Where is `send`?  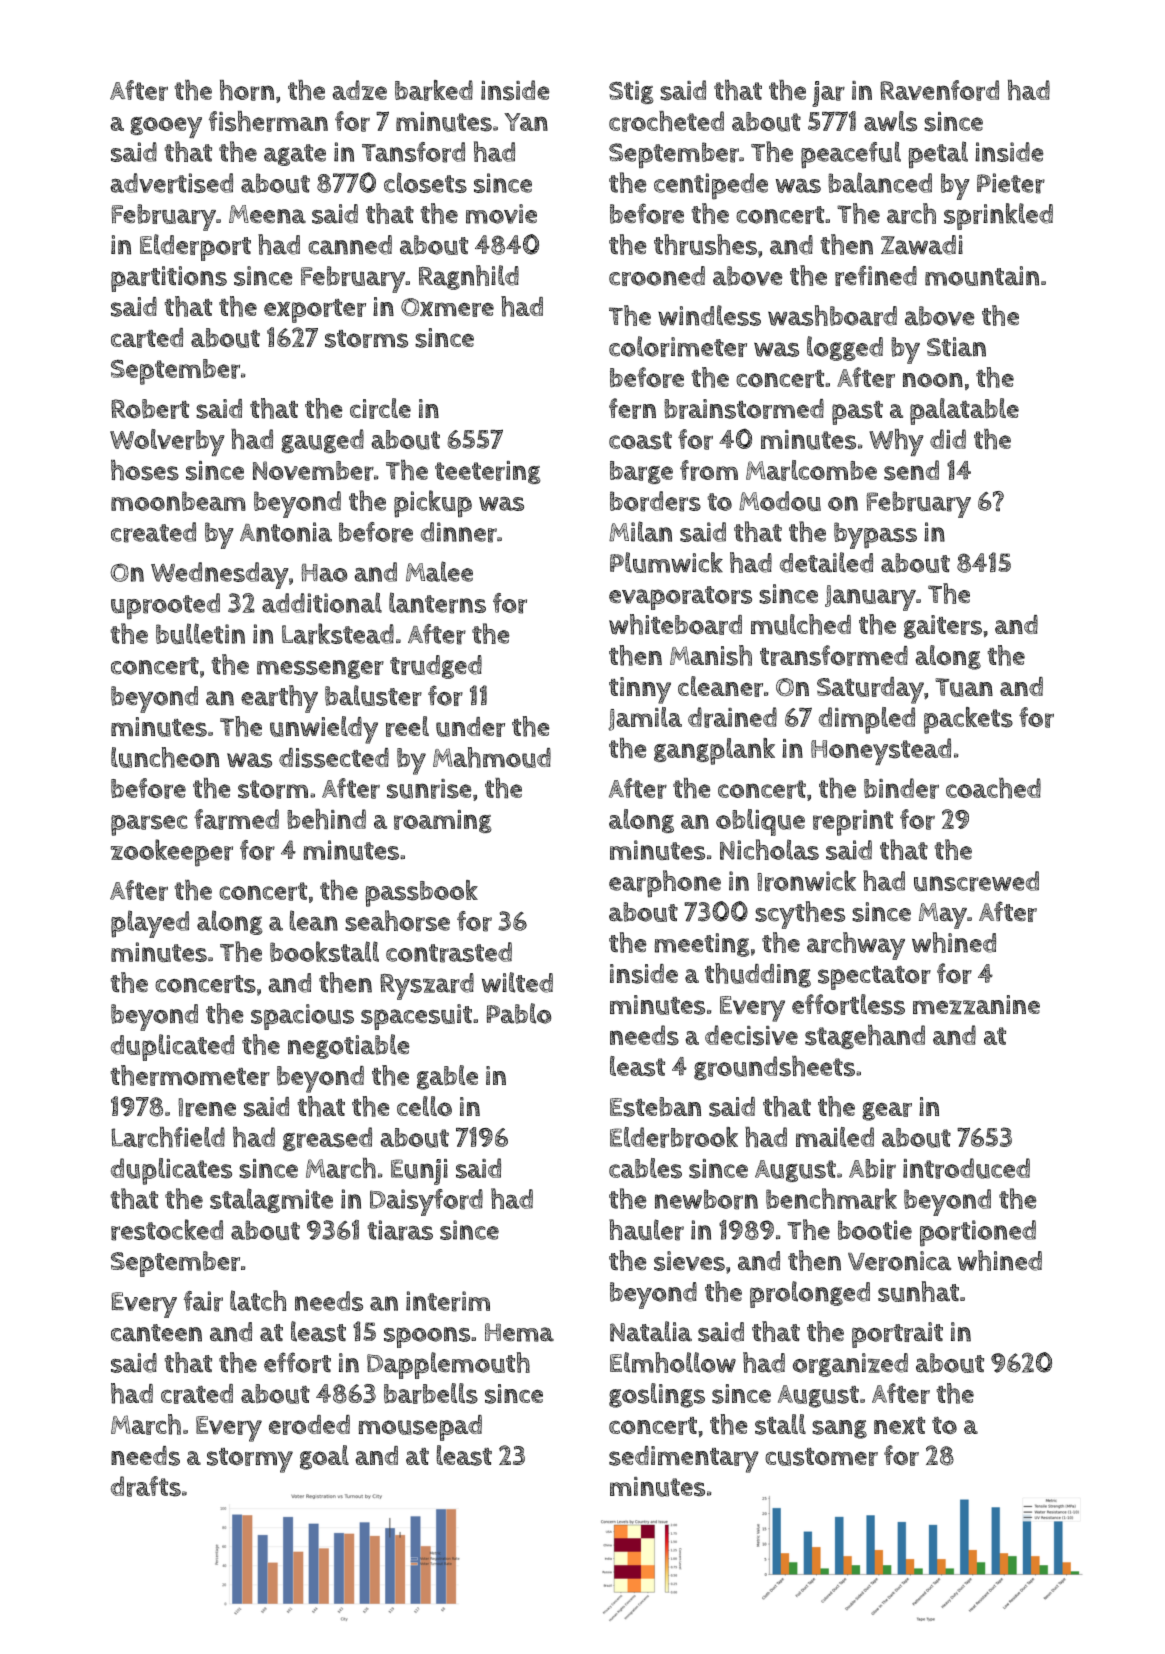 send is located at coordinates (911, 470).
